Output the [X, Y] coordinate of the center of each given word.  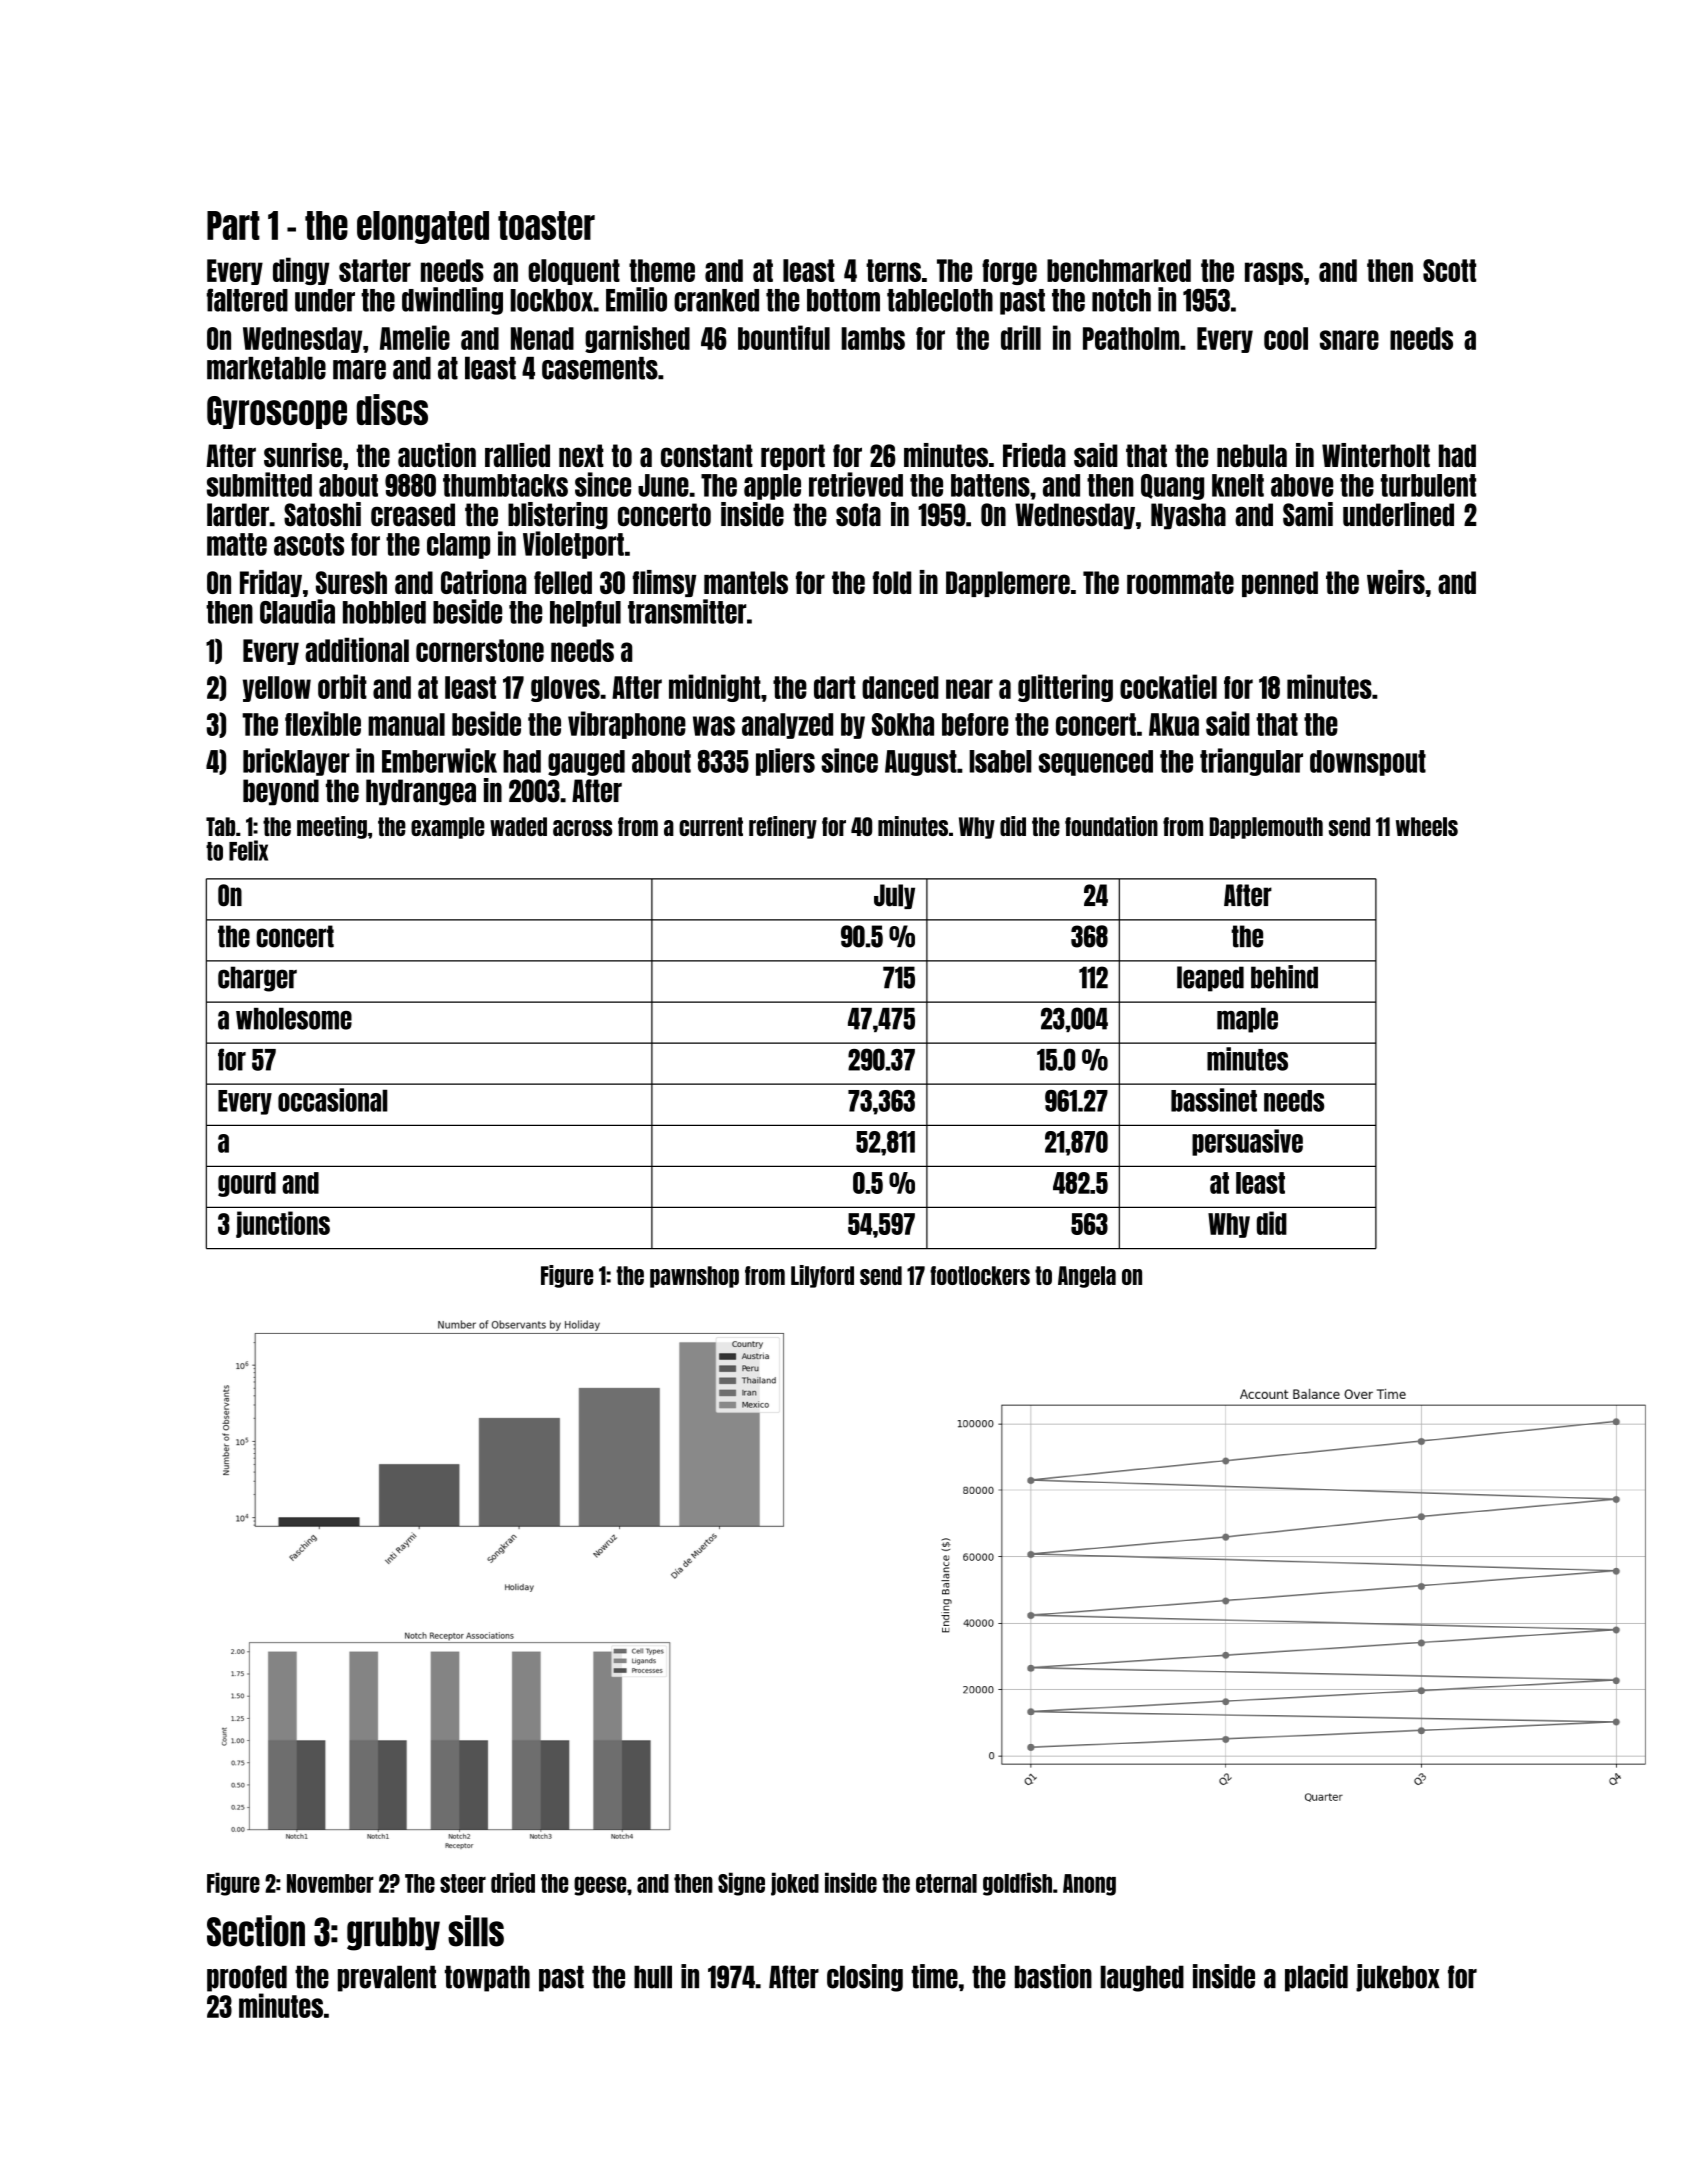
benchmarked [1119, 270]
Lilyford [822, 1276]
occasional [333, 1100]
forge [1009, 272]
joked [795, 1884]
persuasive [1247, 1142]
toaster [546, 225]
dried [513, 1882]
